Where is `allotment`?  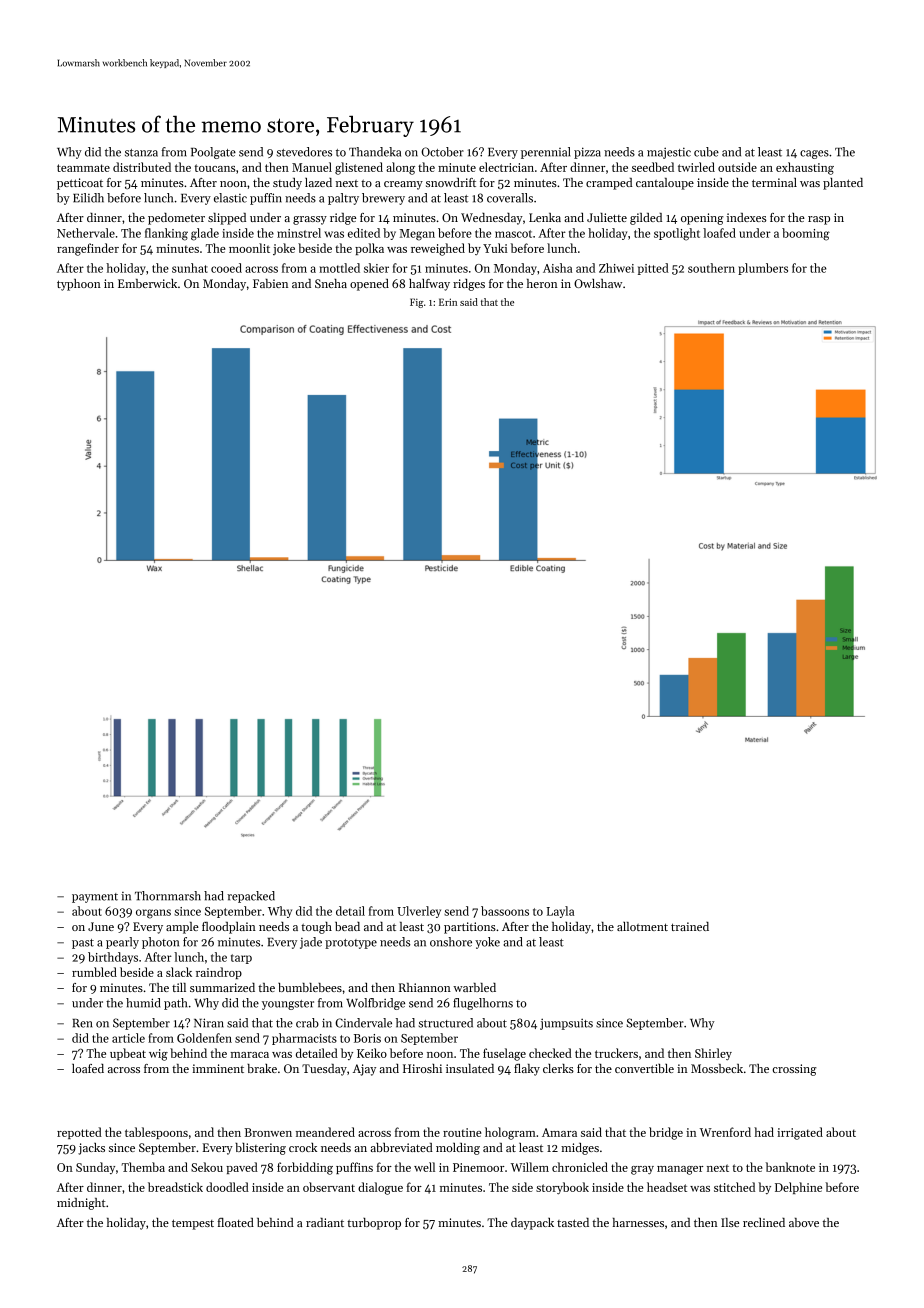
allotment is located at coordinates (642, 926).
